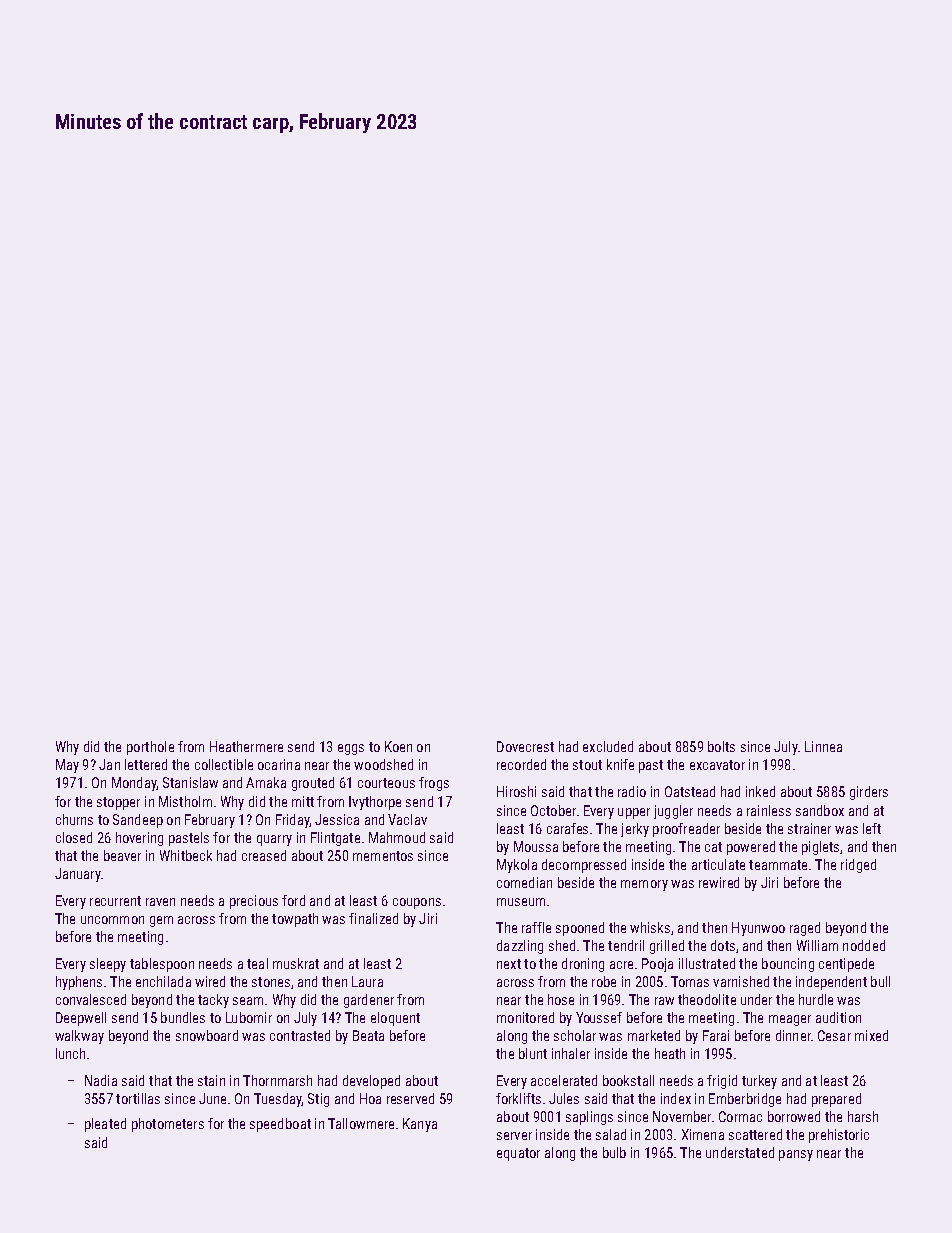 The width and height of the page is (952, 1233). What do you see at coordinates (614, 1152) in the page?
I see `bulb` at bounding box center [614, 1152].
